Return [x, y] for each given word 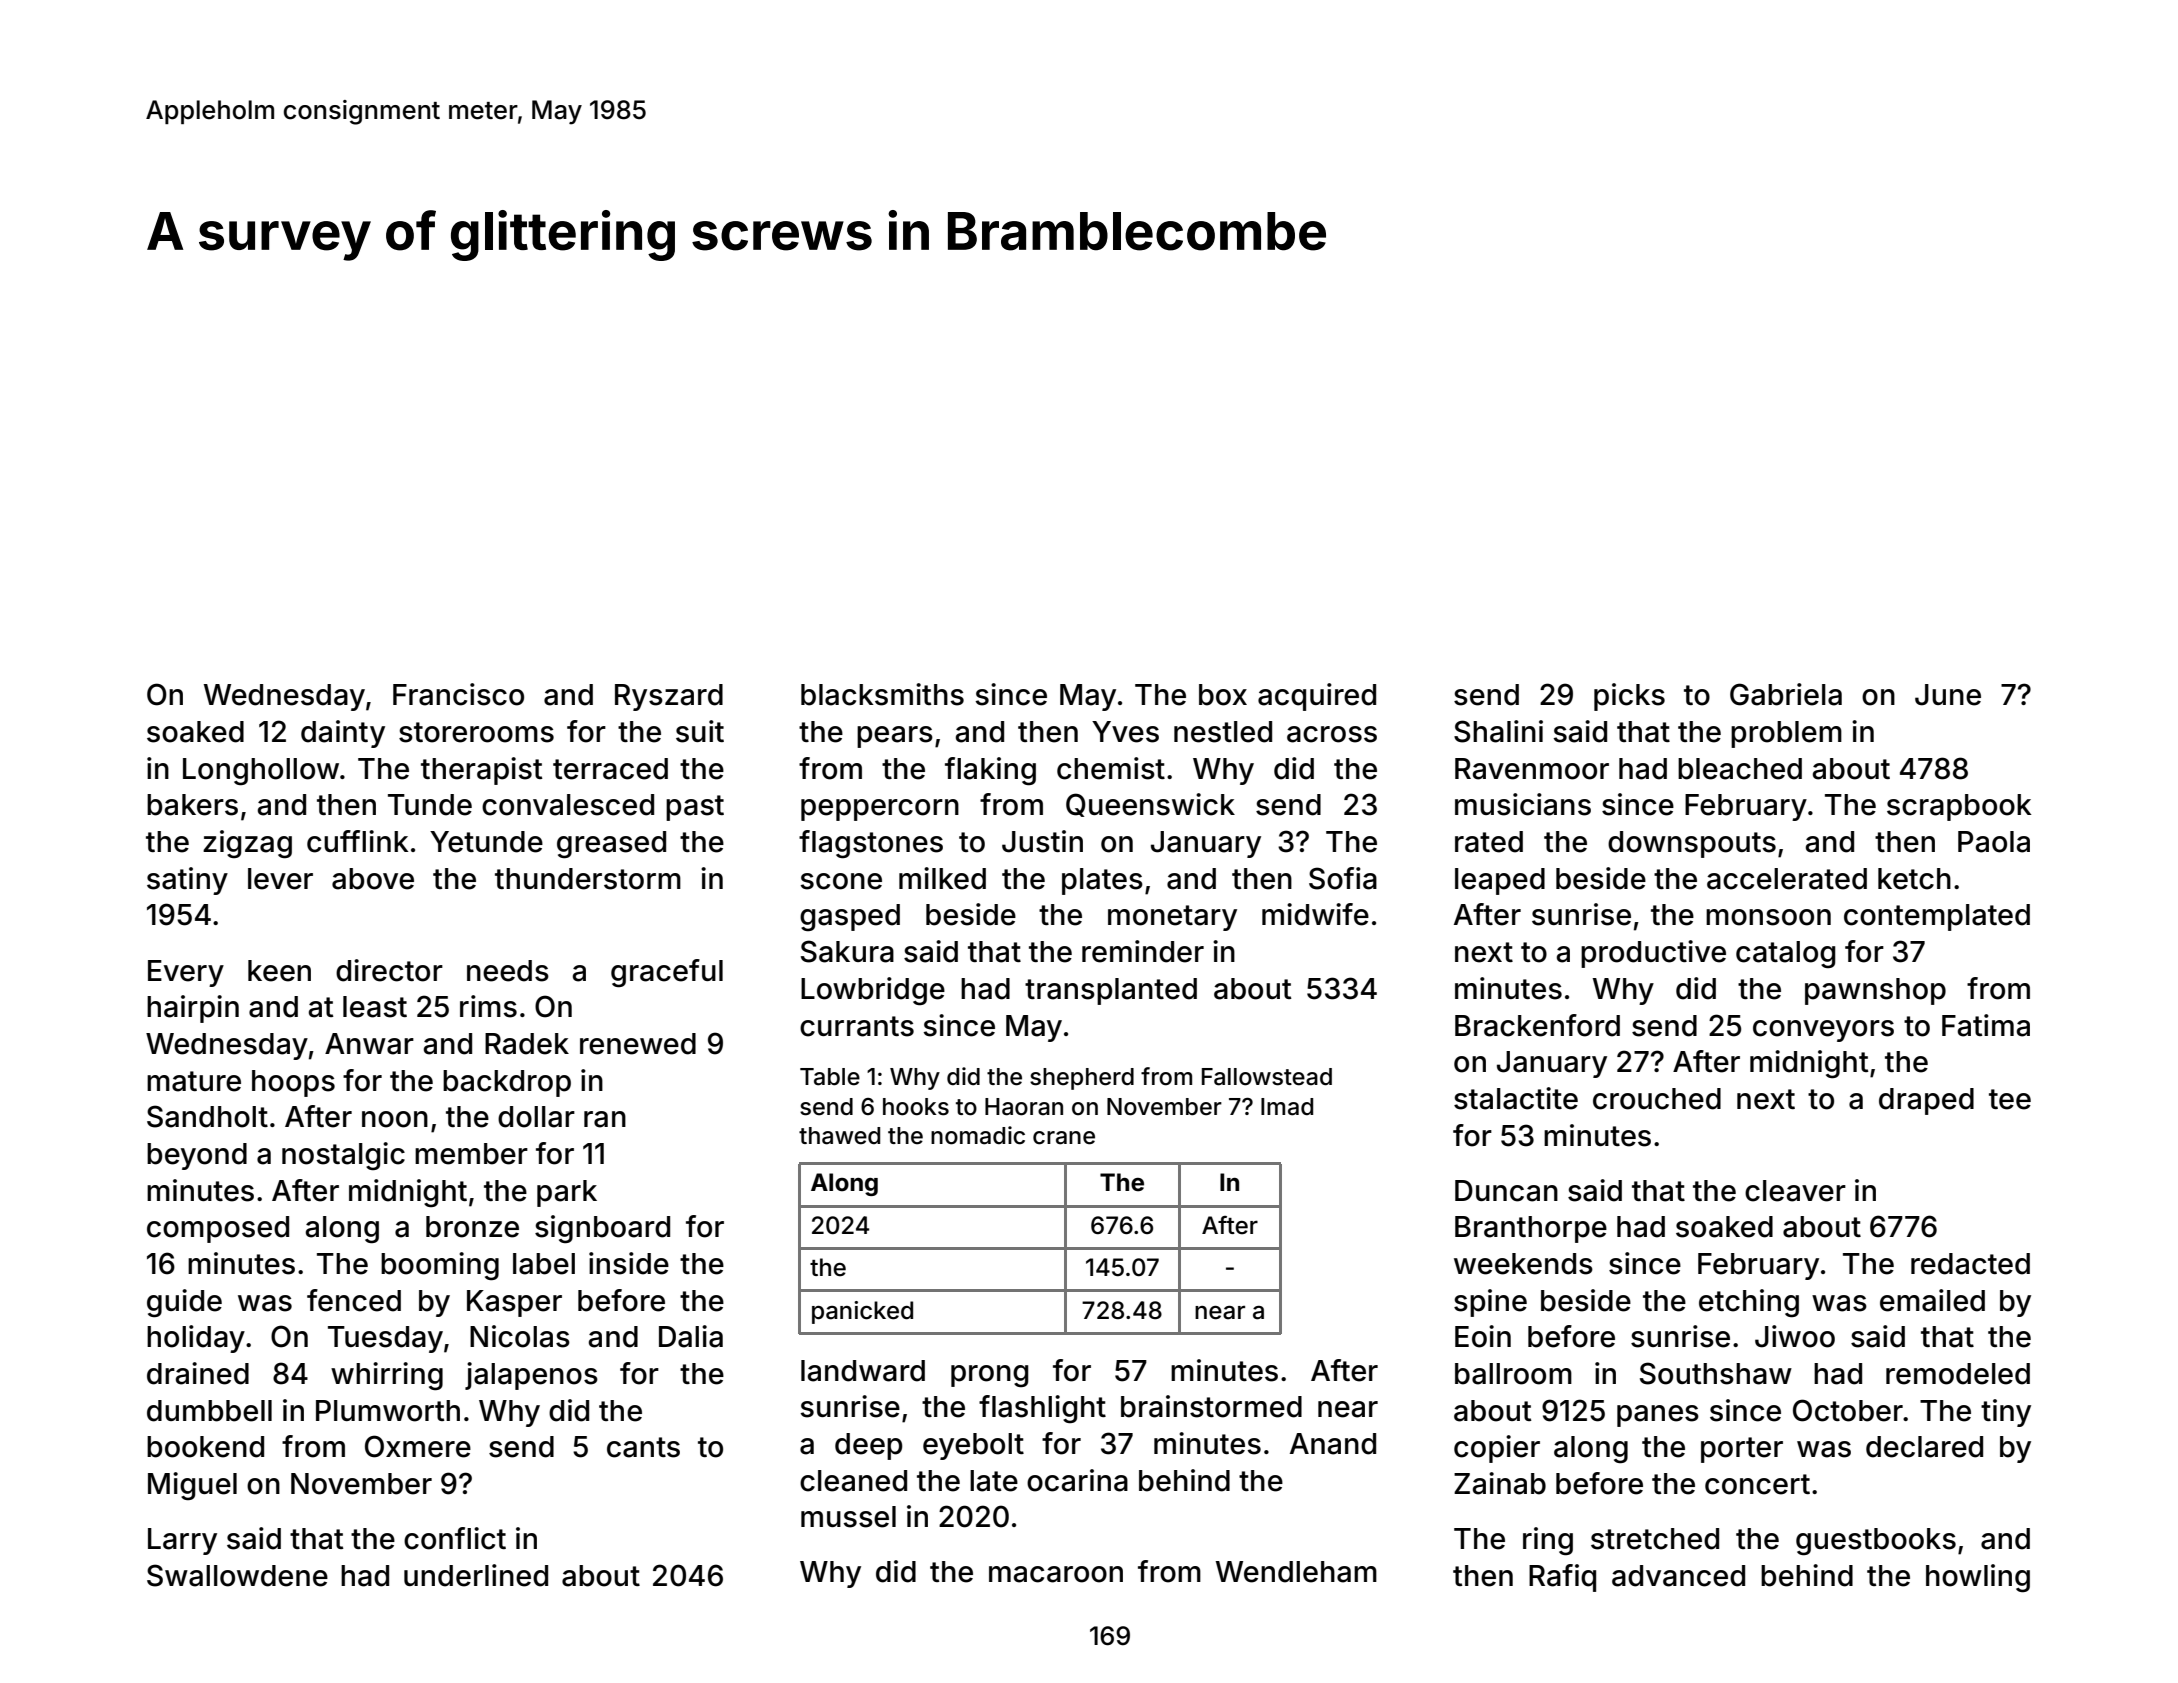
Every [186, 973]
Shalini [1498, 731]
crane [1064, 1138]
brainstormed [1211, 1406]
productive [1653, 954]
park [567, 1193]
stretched [1655, 1539]
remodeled [1958, 1374]
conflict [455, 1538]
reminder [1143, 951]
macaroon [1056, 1574]
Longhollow [261, 772]
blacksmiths [882, 694]
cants [643, 1447]
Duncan [1506, 1191]
